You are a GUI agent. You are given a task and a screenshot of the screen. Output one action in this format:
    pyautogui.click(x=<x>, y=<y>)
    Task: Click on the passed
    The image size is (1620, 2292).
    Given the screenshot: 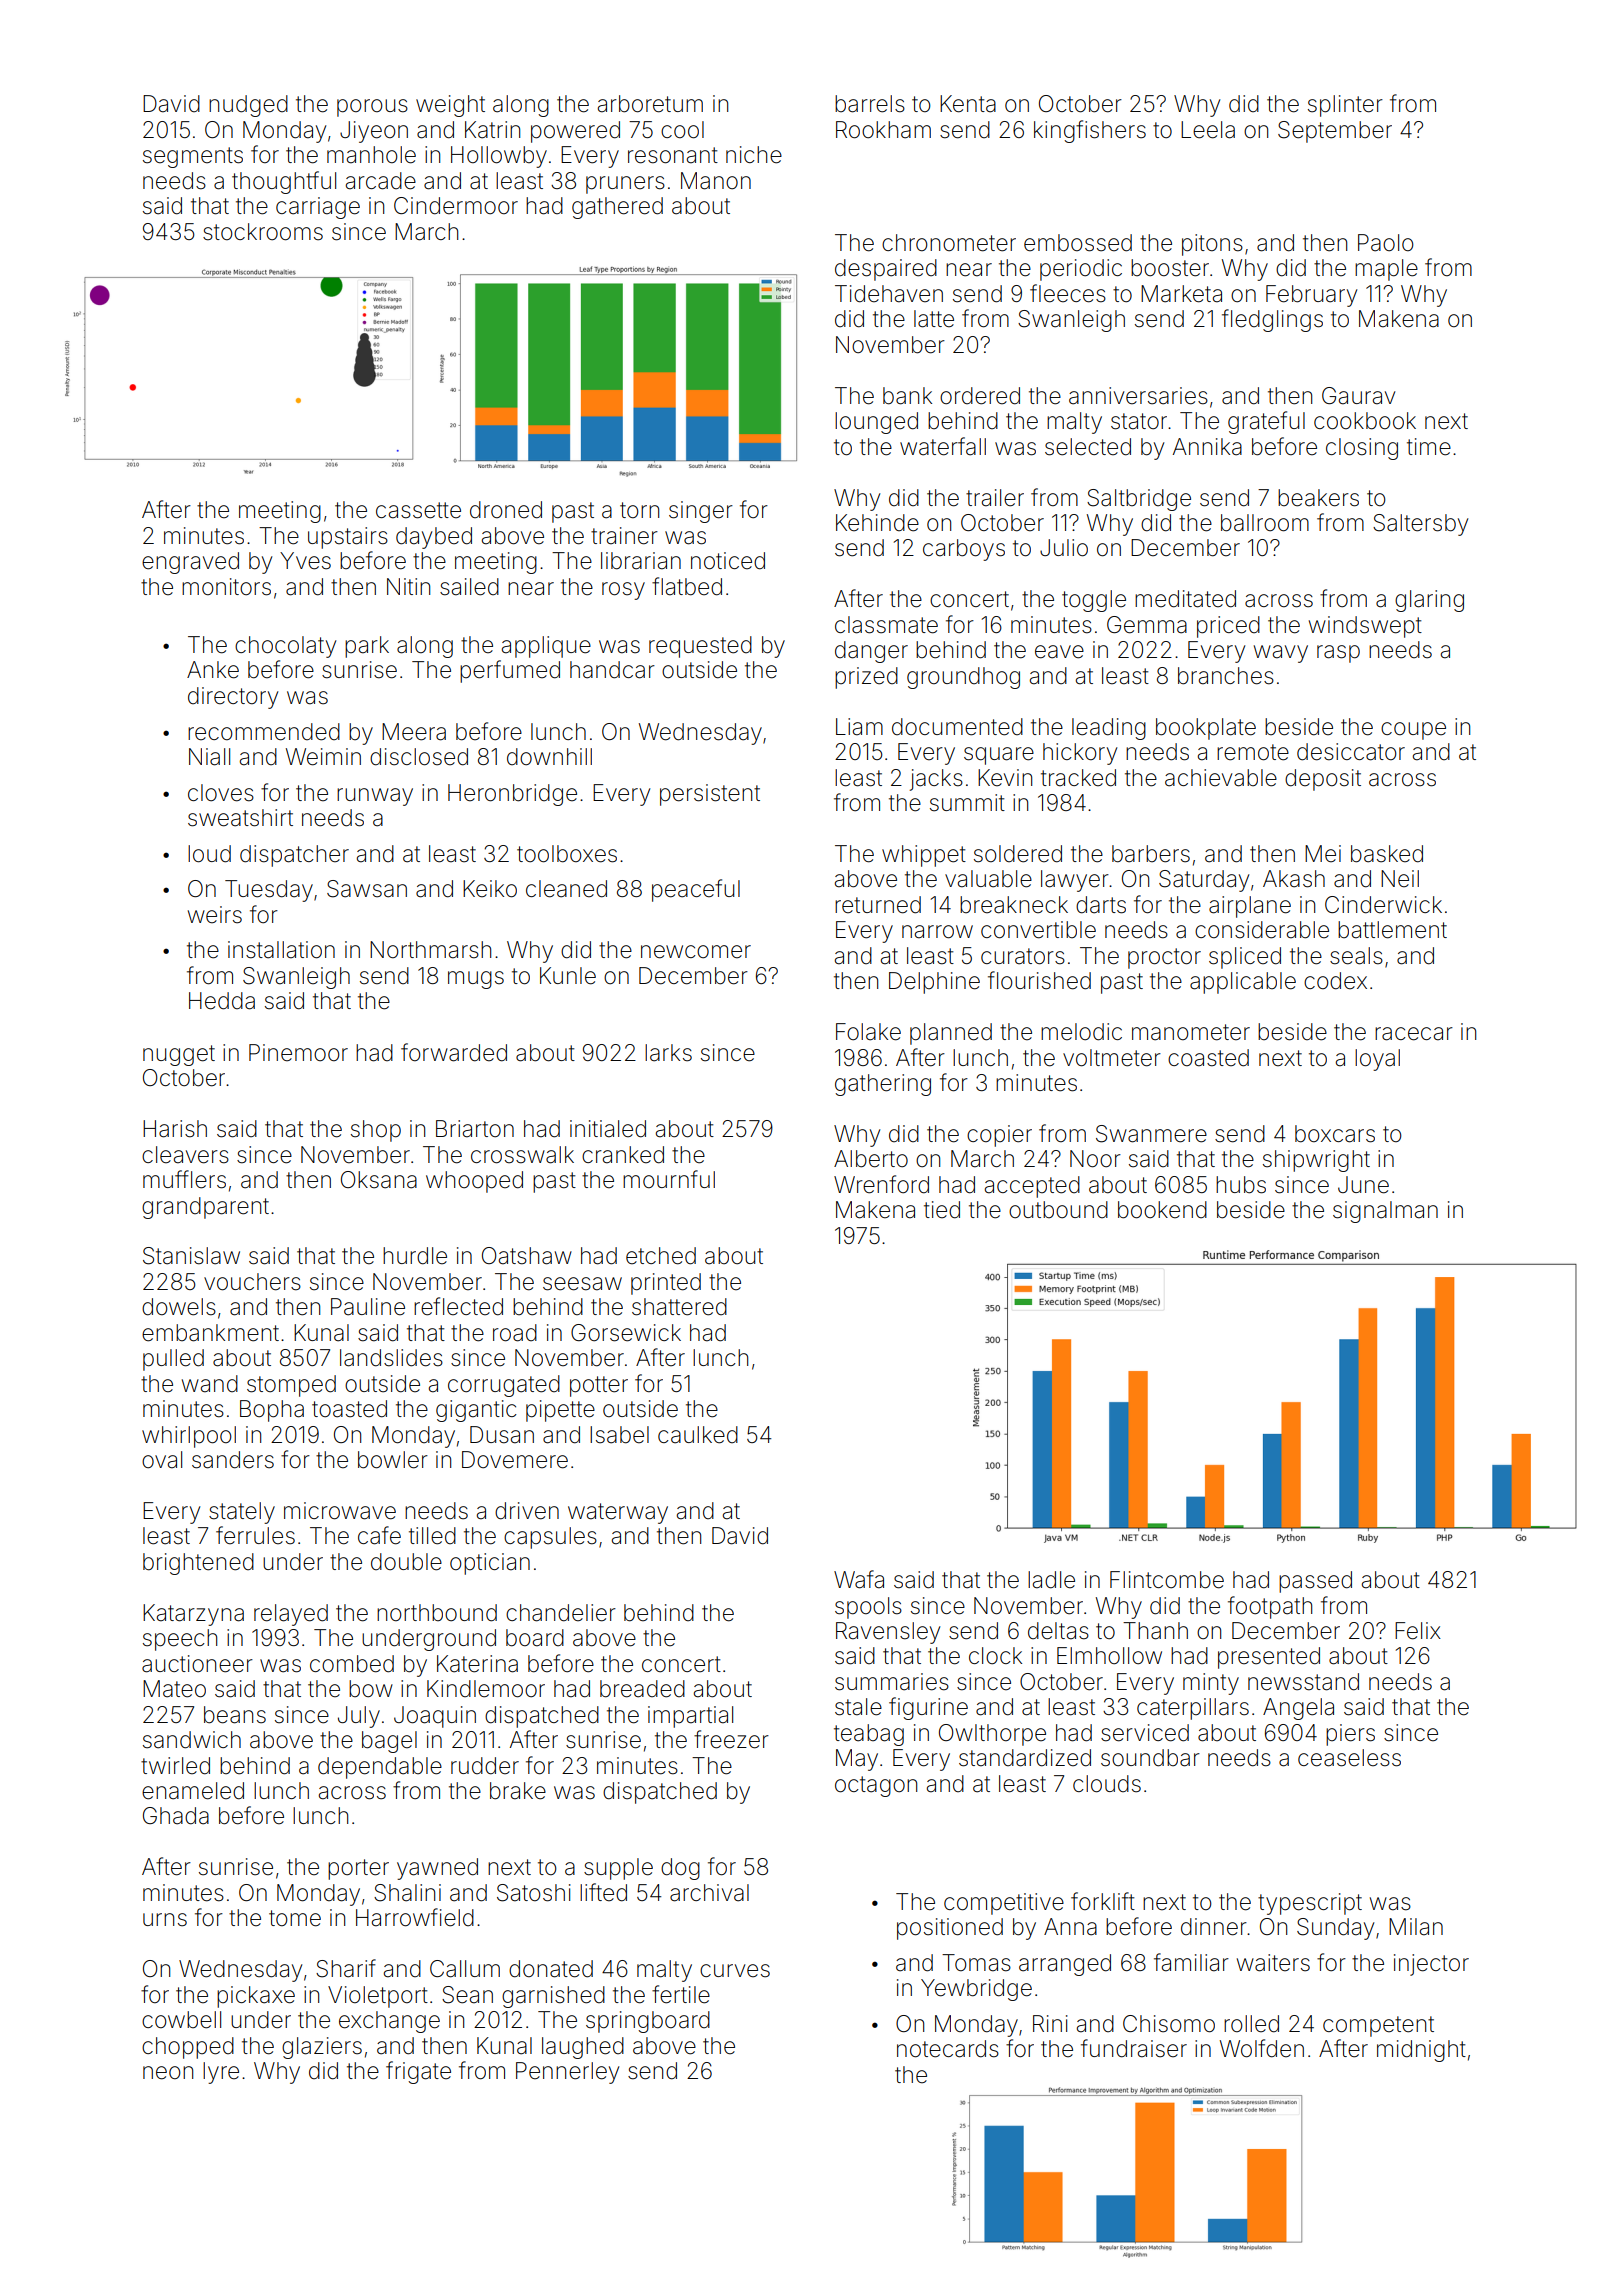 What is the action you would take?
    pyautogui.click(x=1315, y=1582)
